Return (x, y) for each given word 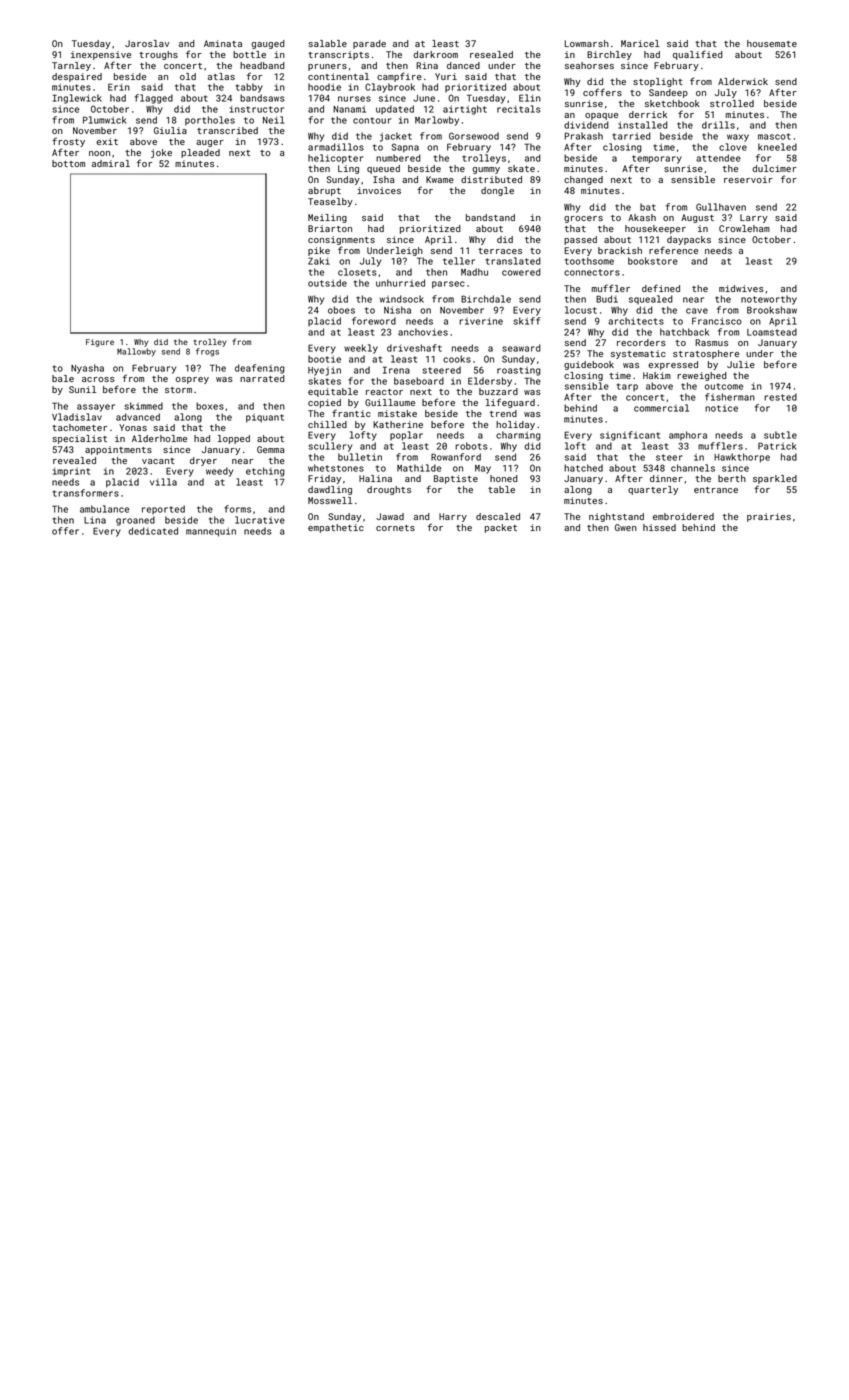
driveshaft (414, 348)
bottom (68, 163)
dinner (666, 478)
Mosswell (330, 500)
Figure (100, 343)
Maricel (640, 43)
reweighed (702, 376)
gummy (486, 170)
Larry (754, 218)
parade (369, 44)
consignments (341, 240)
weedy (219, 472)
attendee (718, 158)
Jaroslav (147, 43)
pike (319, 251)
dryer (203, 461)
